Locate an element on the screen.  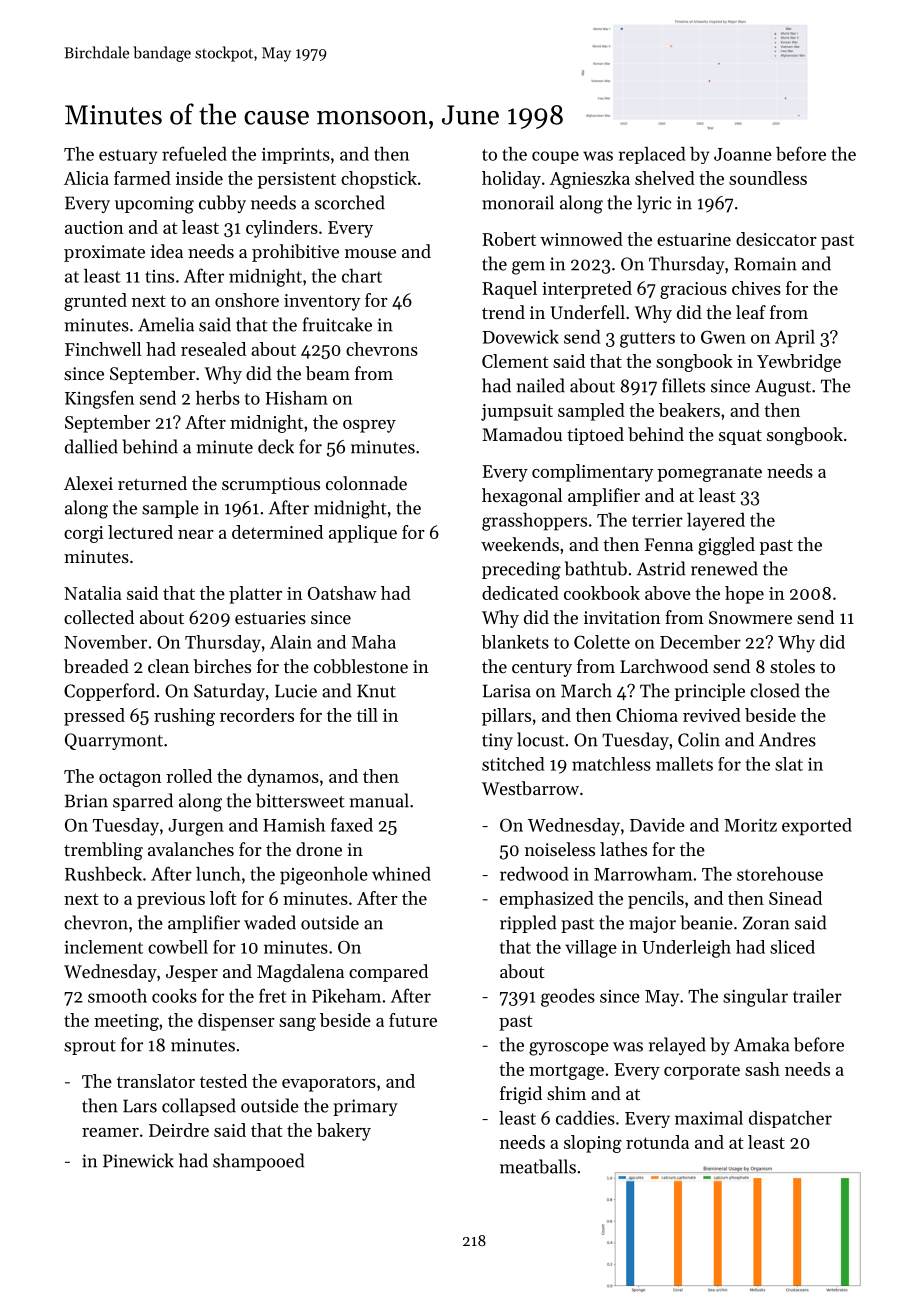
imprints is located at coordinates (296, 156).
